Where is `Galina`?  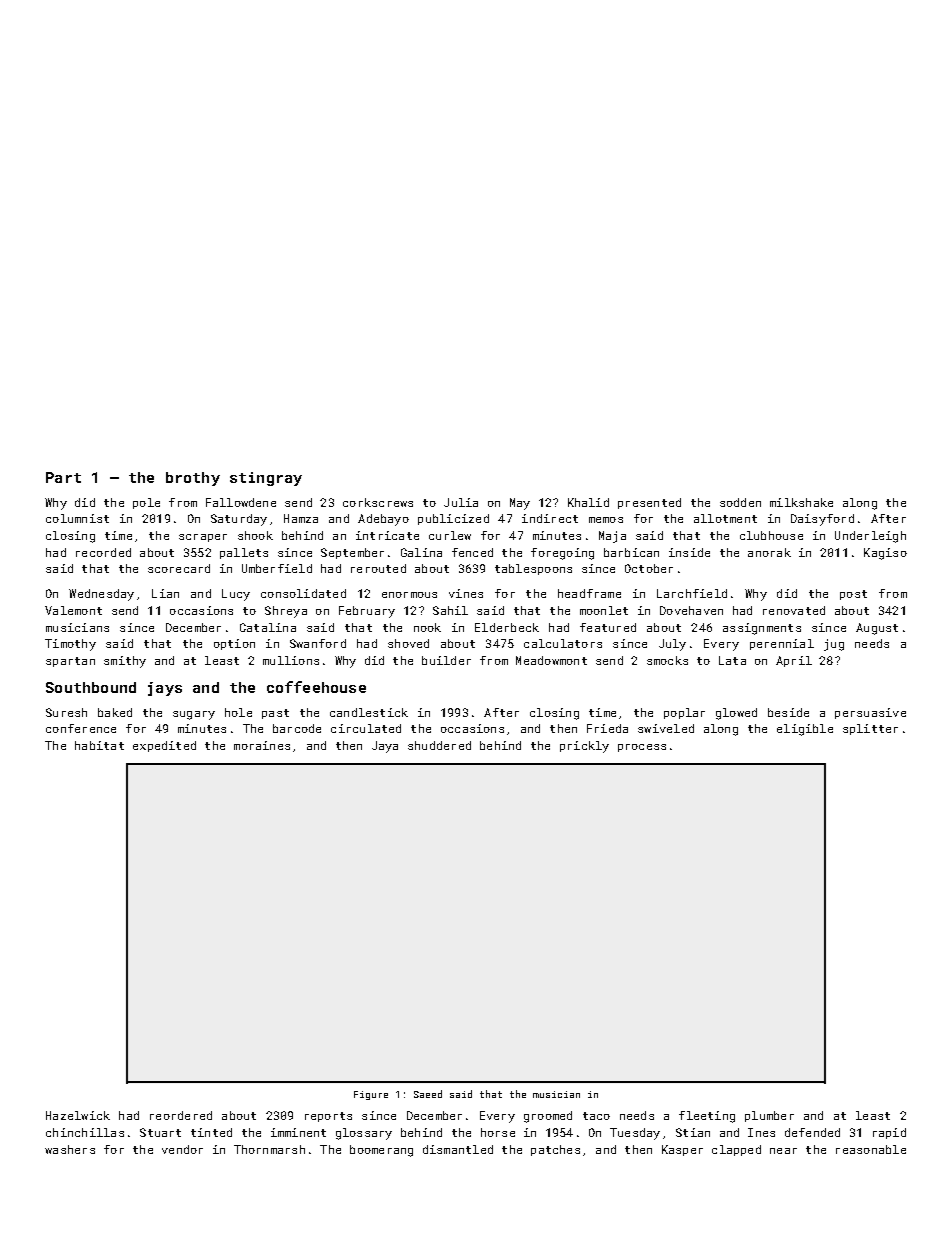 Galina is located at coordinates (421, 552).
